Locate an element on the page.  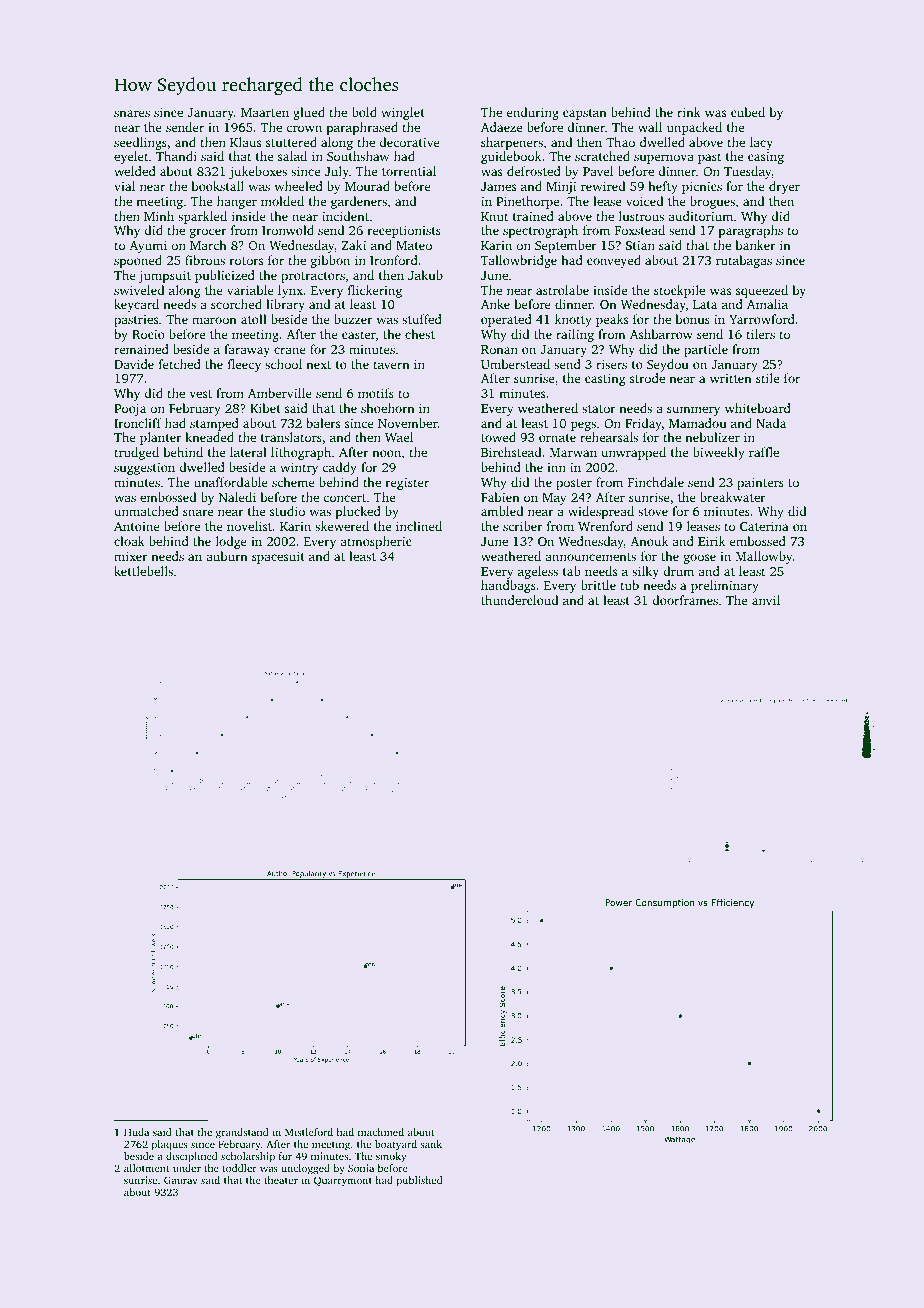
casing is located at coordinates (766, 158).
